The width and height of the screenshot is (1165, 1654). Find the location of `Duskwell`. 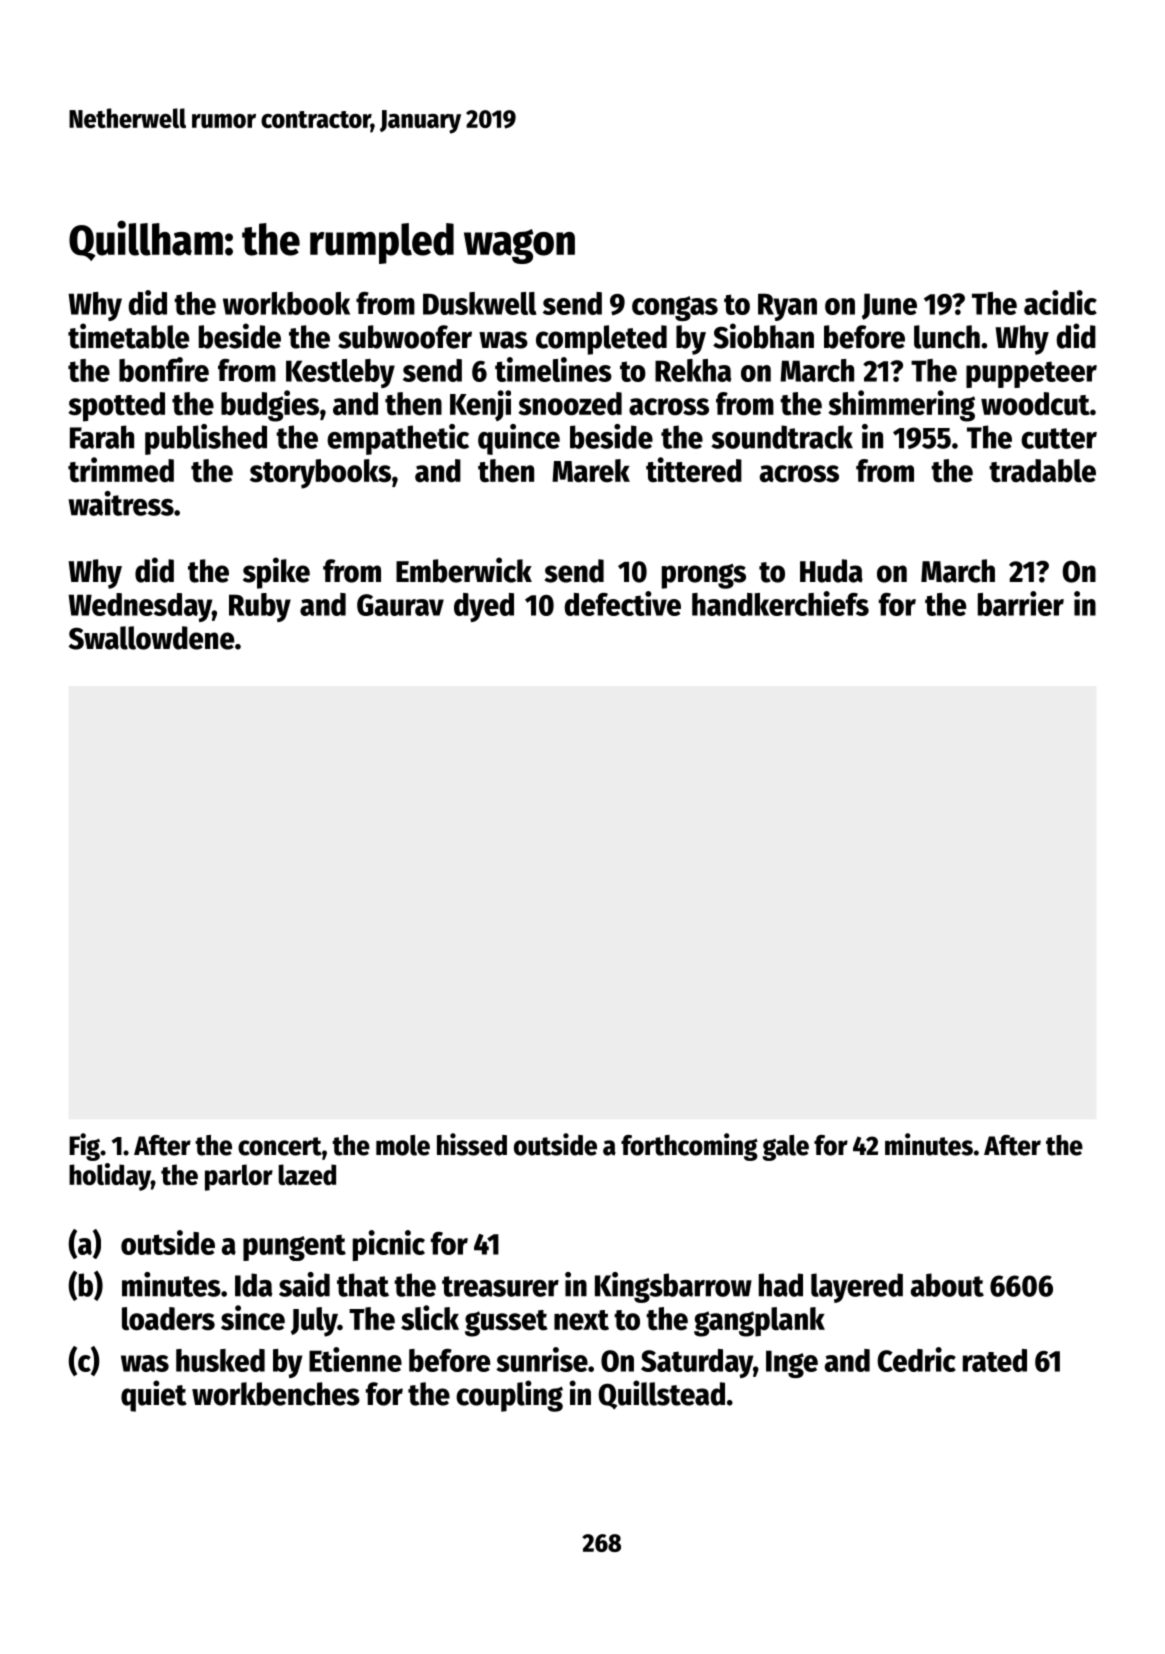

Duskwell is located at coordinates (479, 303).
